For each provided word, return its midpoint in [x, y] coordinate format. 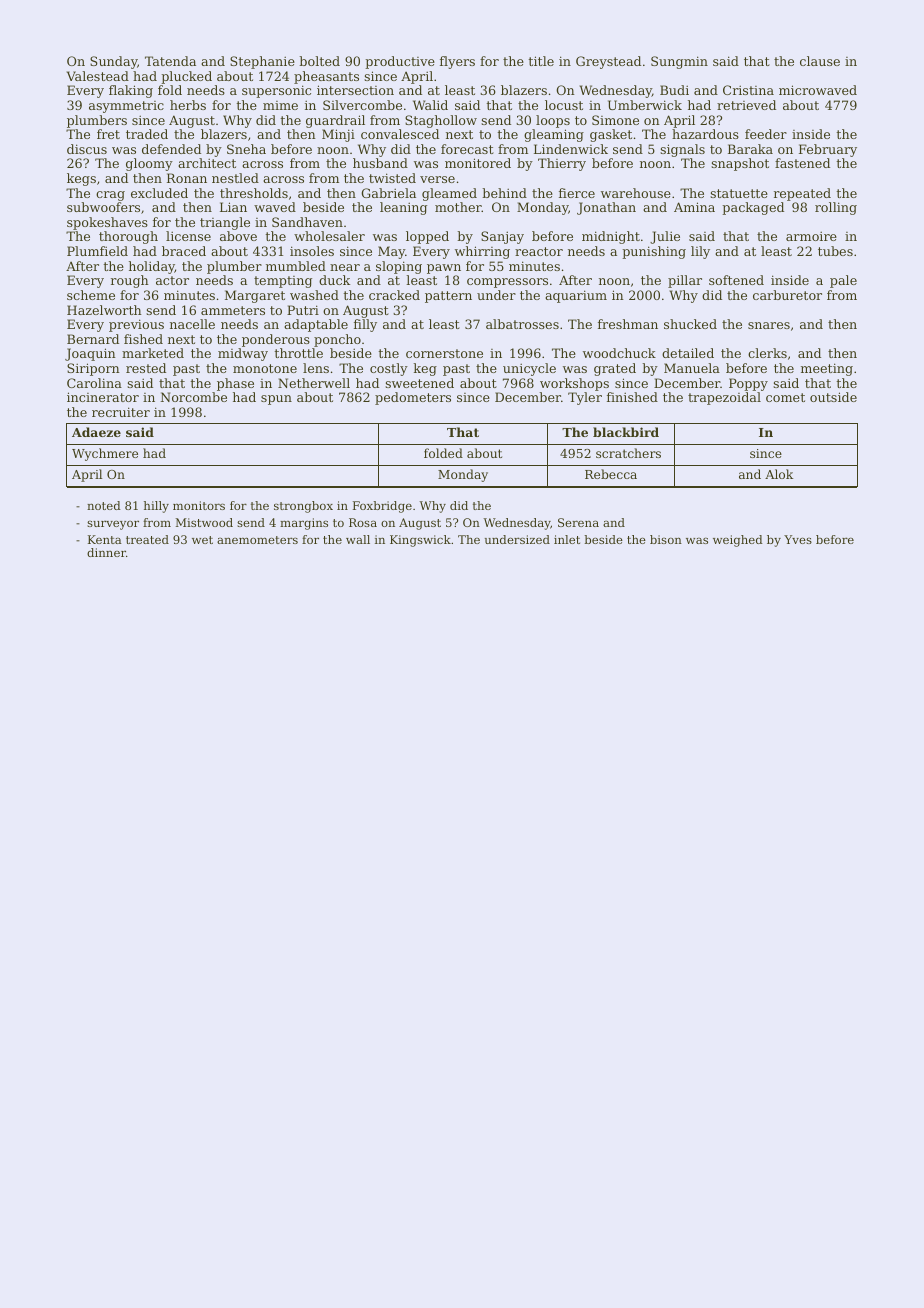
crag [110, 196]
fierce [577, 193]
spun [276, 400]
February [828, 150]
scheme [91, 295]
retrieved [746, 105]
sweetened [419, 383]
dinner [106, 552]
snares [769, 325]
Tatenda [170, 61]
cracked [394, 295]
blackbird [626, 432]
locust [564, 105]
